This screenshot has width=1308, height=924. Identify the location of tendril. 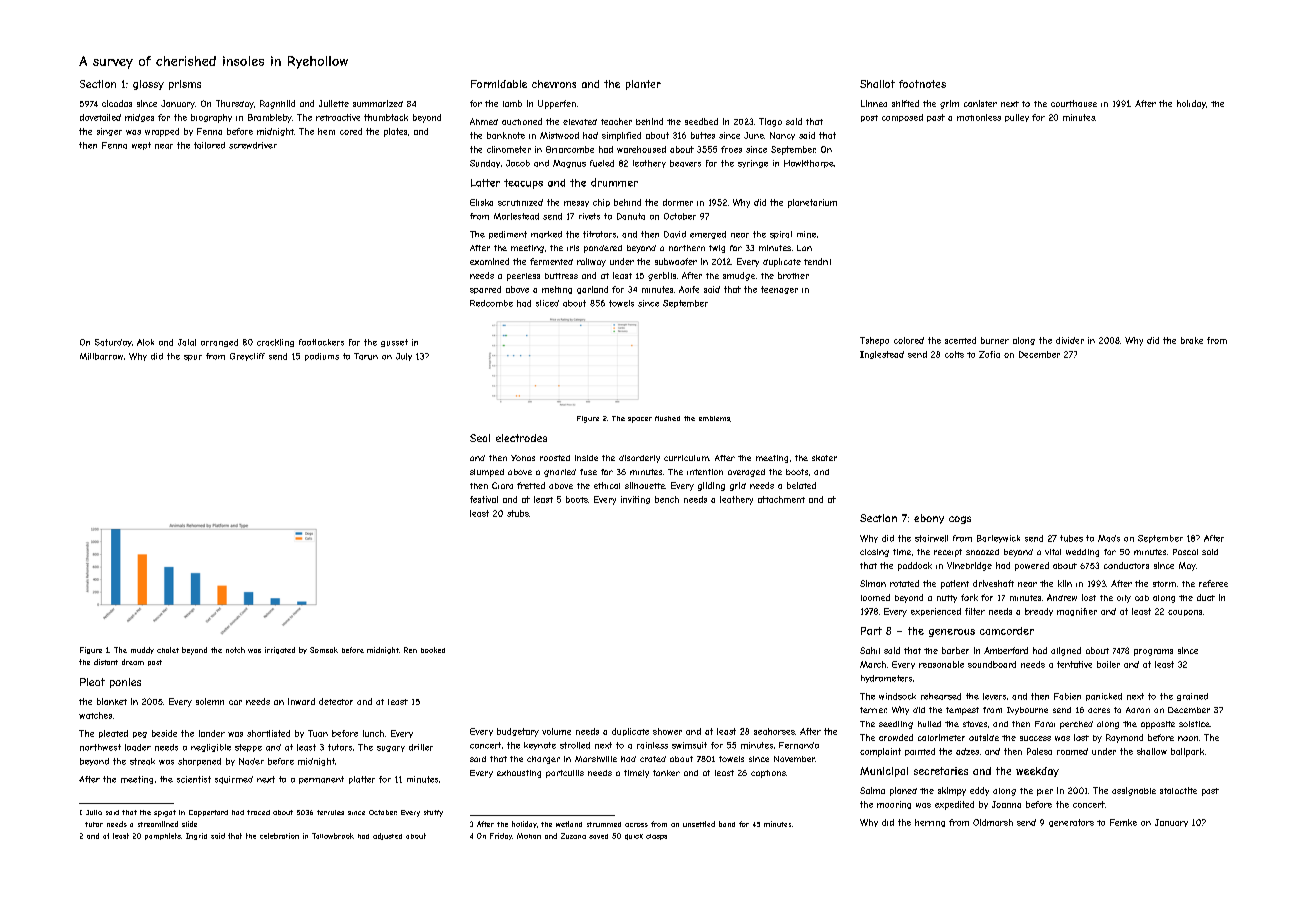
(817, 261).
